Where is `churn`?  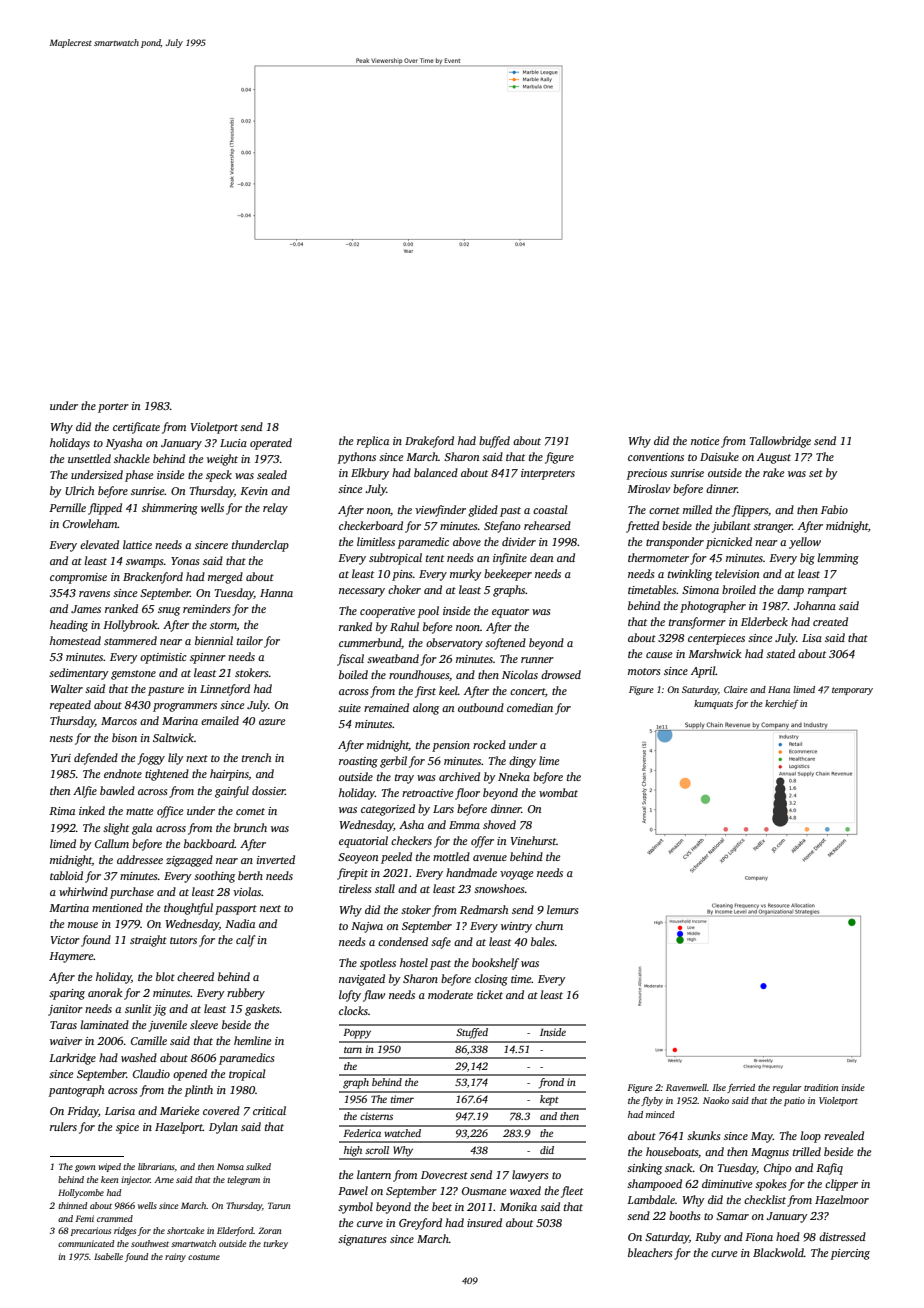 churn is located at coordinates (549, 925).
